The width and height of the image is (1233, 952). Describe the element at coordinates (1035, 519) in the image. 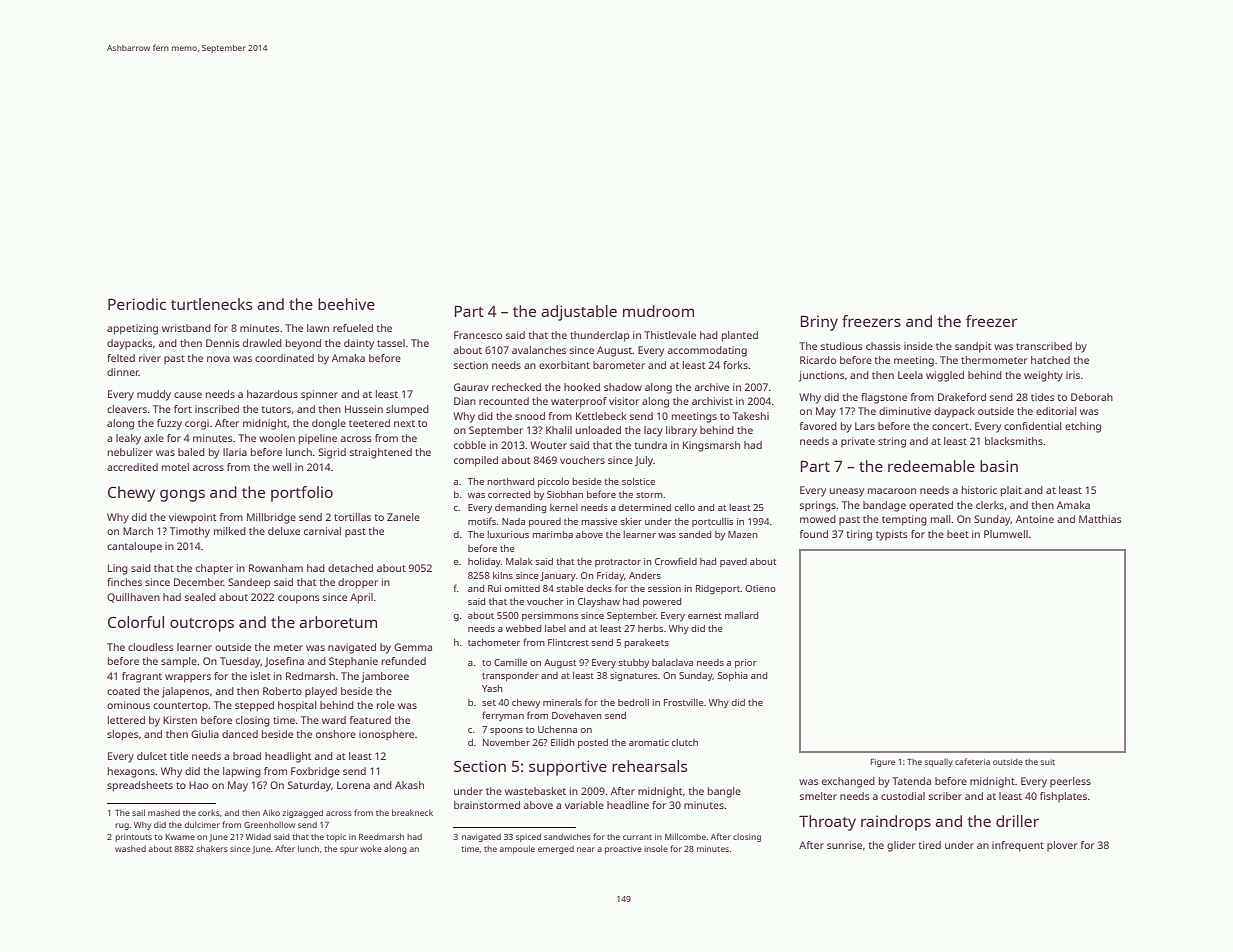

I see `Antoine` at that location.
